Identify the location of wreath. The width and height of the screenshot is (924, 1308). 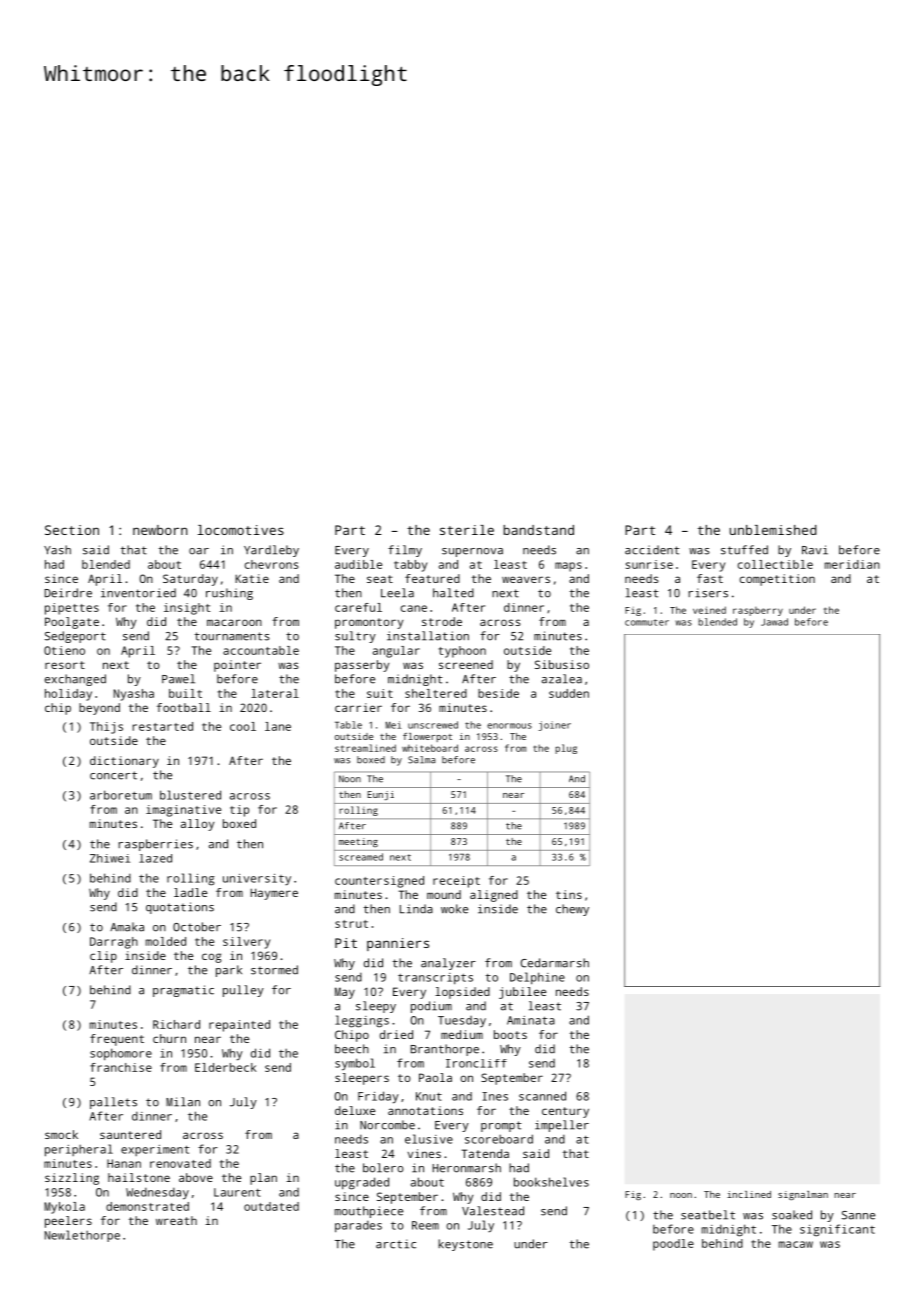
(176, 1220).
